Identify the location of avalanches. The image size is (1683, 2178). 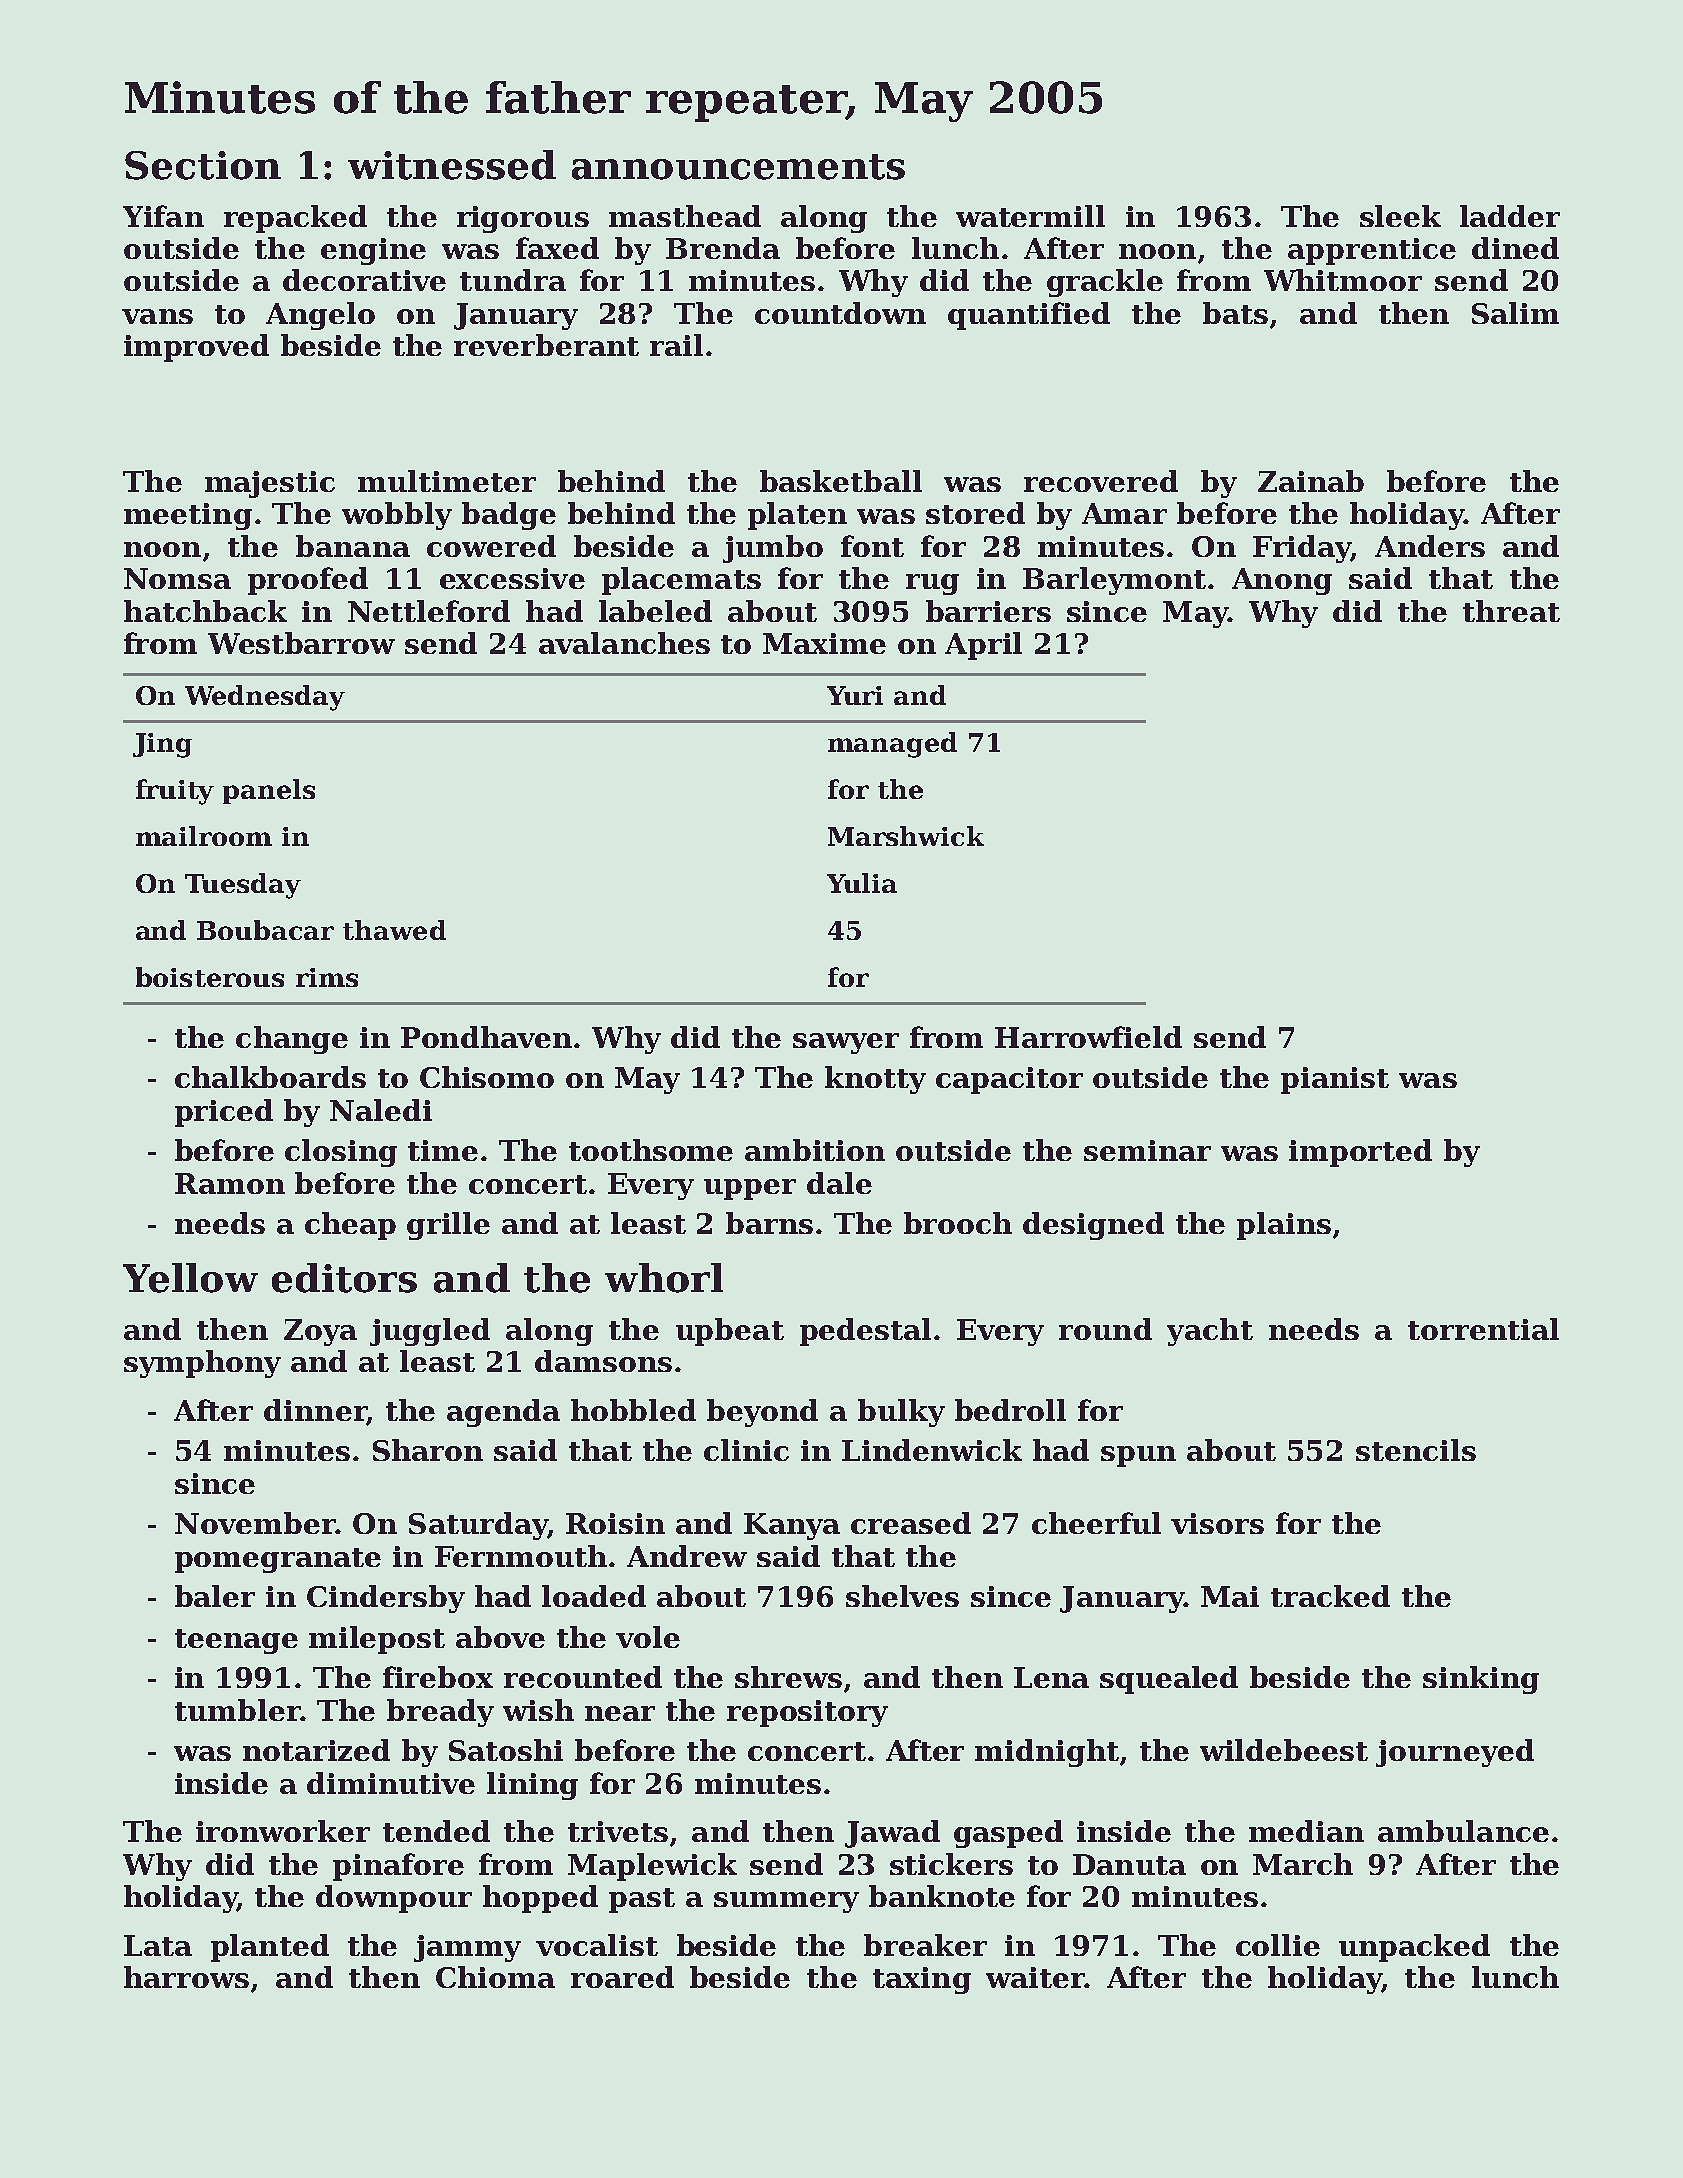
(624, 643).
